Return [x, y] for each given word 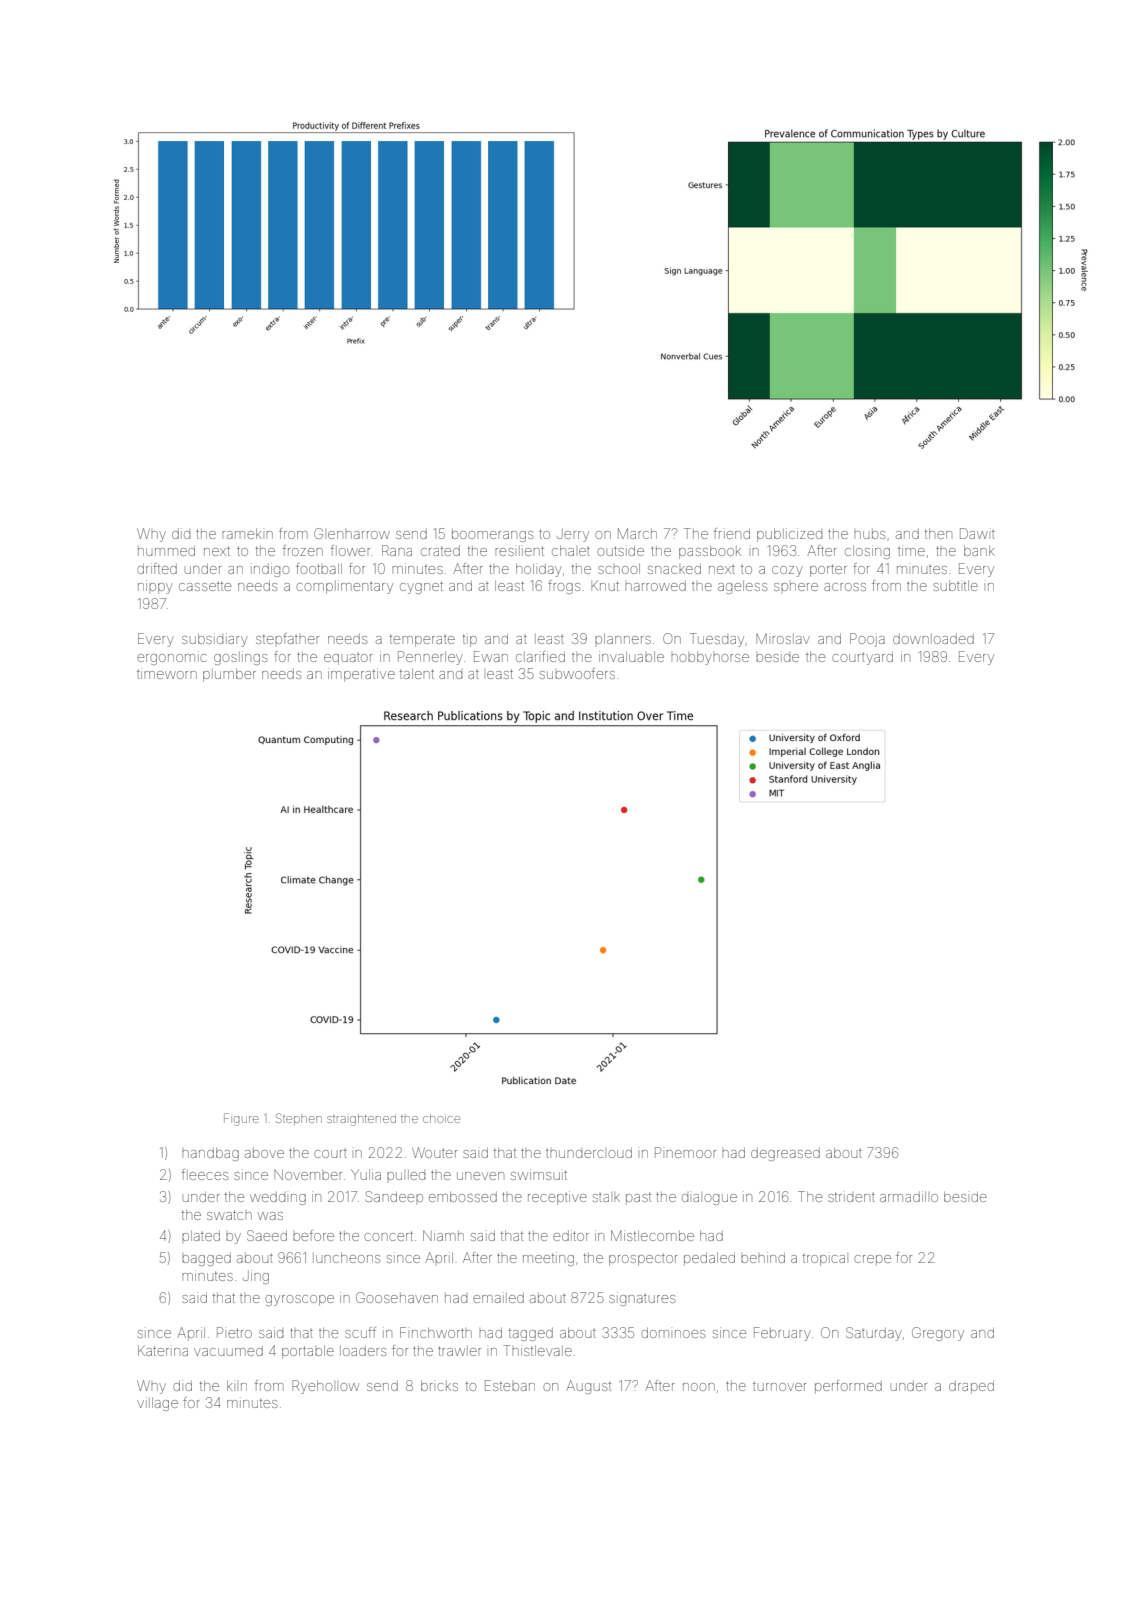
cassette [205, 586]
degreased [785, 1154]
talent [417, 674]
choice [441, 1118]
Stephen [299, 1119]
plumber [229, 675]
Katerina [163, 1350]
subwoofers [577, 673]
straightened [361, 1120]
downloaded [933, 639]
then [938, 534]
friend [732, 533]
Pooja [867, 640]
